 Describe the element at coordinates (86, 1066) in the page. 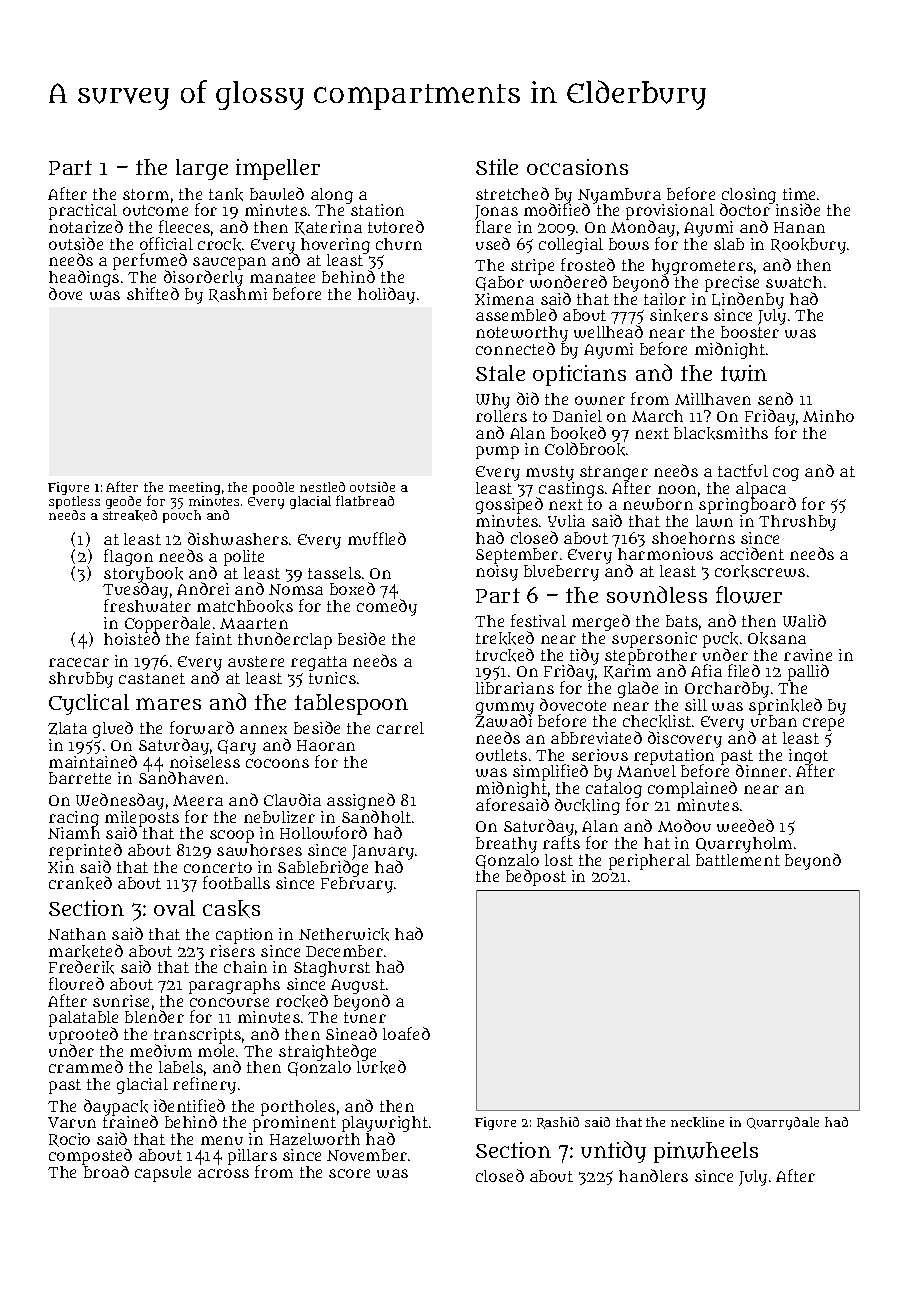

I see `crammed` at that location.
